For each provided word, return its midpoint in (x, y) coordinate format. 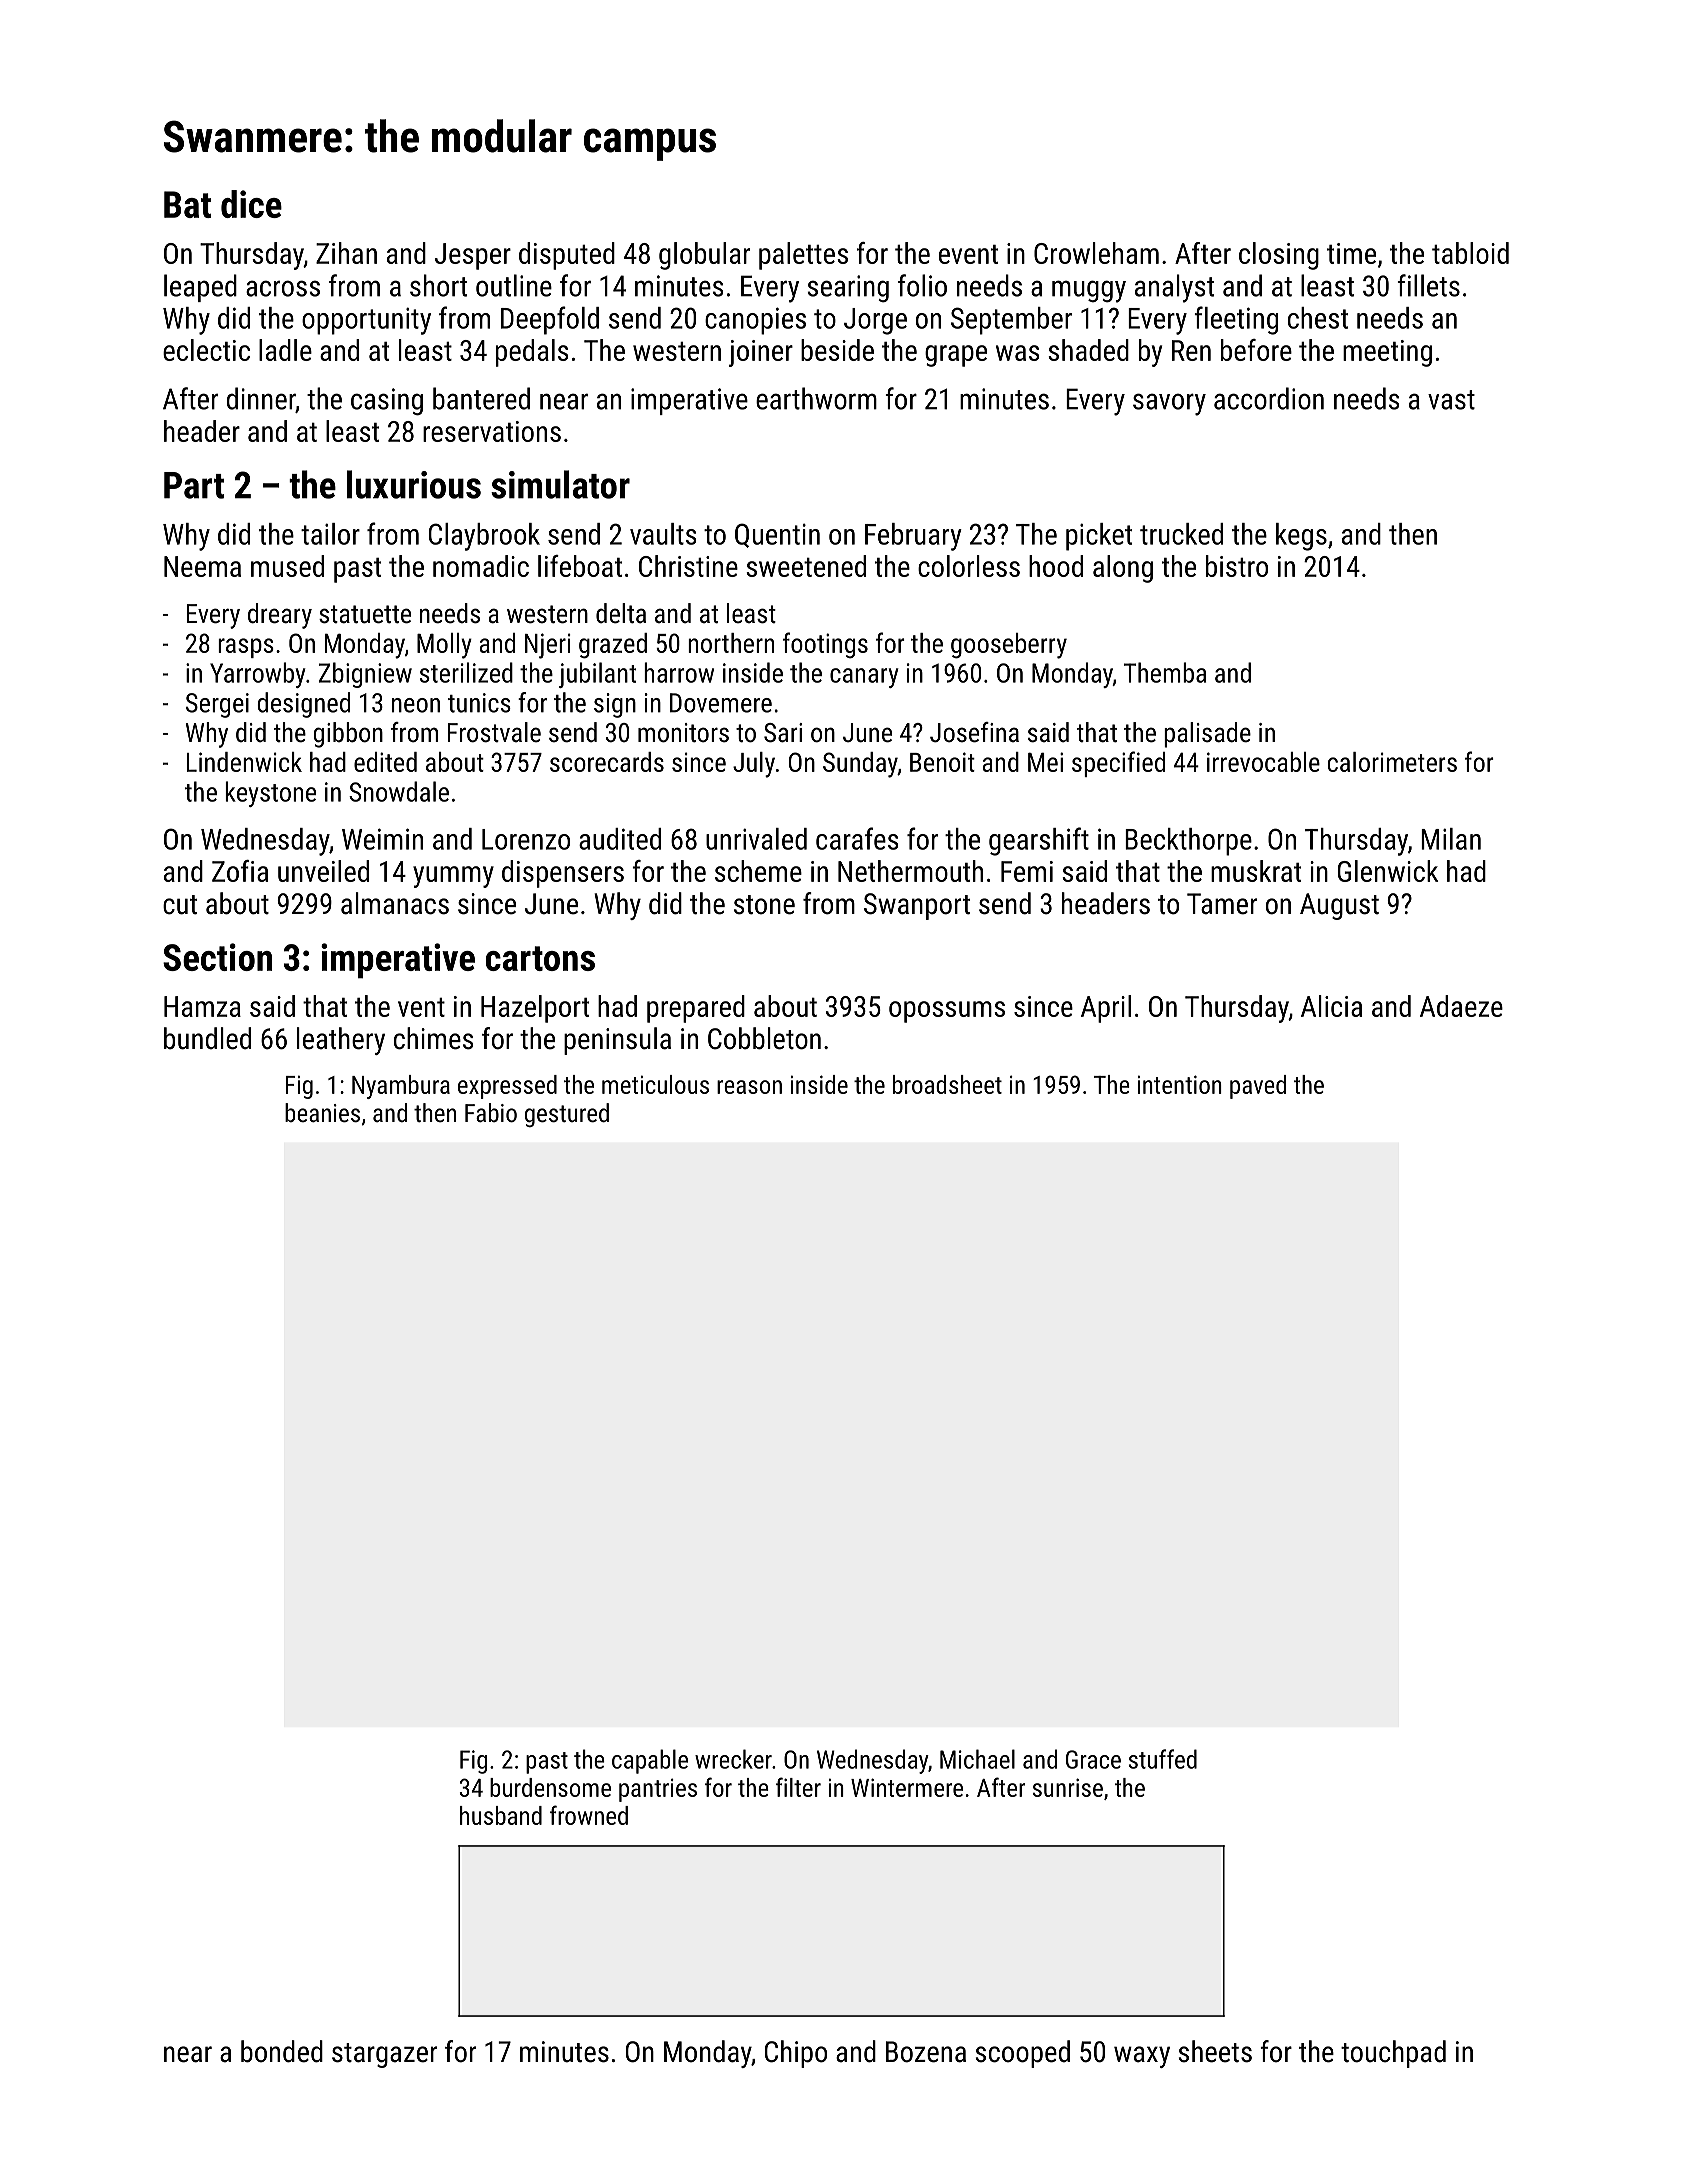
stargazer (384, 2055)
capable (650, 1761)
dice (251, 204)
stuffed (1163, 1759)
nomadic (481, 566)
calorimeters (1392, 762)
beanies (322, 1112)
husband (501, 1815)
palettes (803, 256)
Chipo (796, 2054)
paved (1258, 1087)
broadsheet (947, 1084)
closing (1279, 256)
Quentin (777, 535)
